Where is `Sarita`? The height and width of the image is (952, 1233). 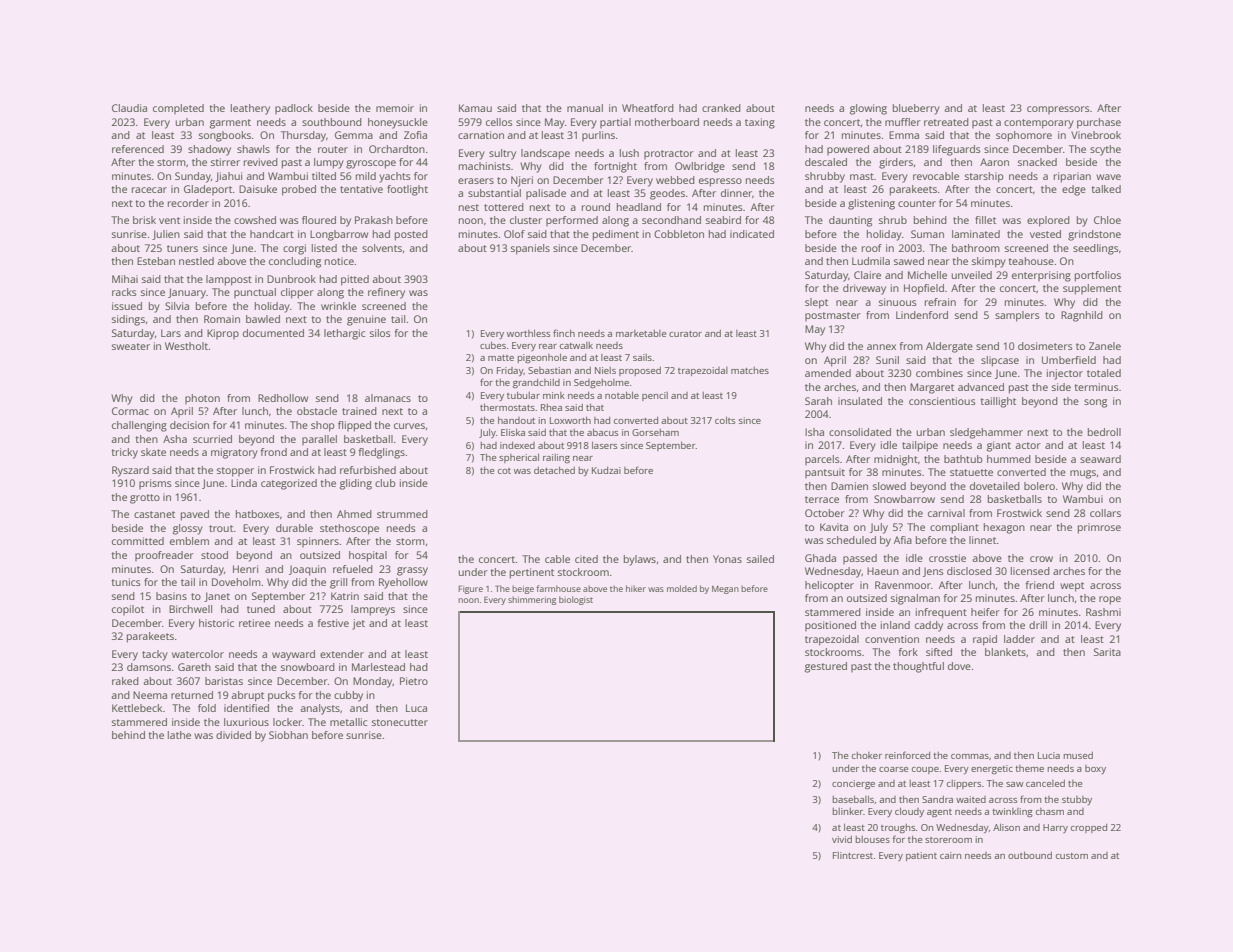 Sarita is located at coordinates (1107, 652).
